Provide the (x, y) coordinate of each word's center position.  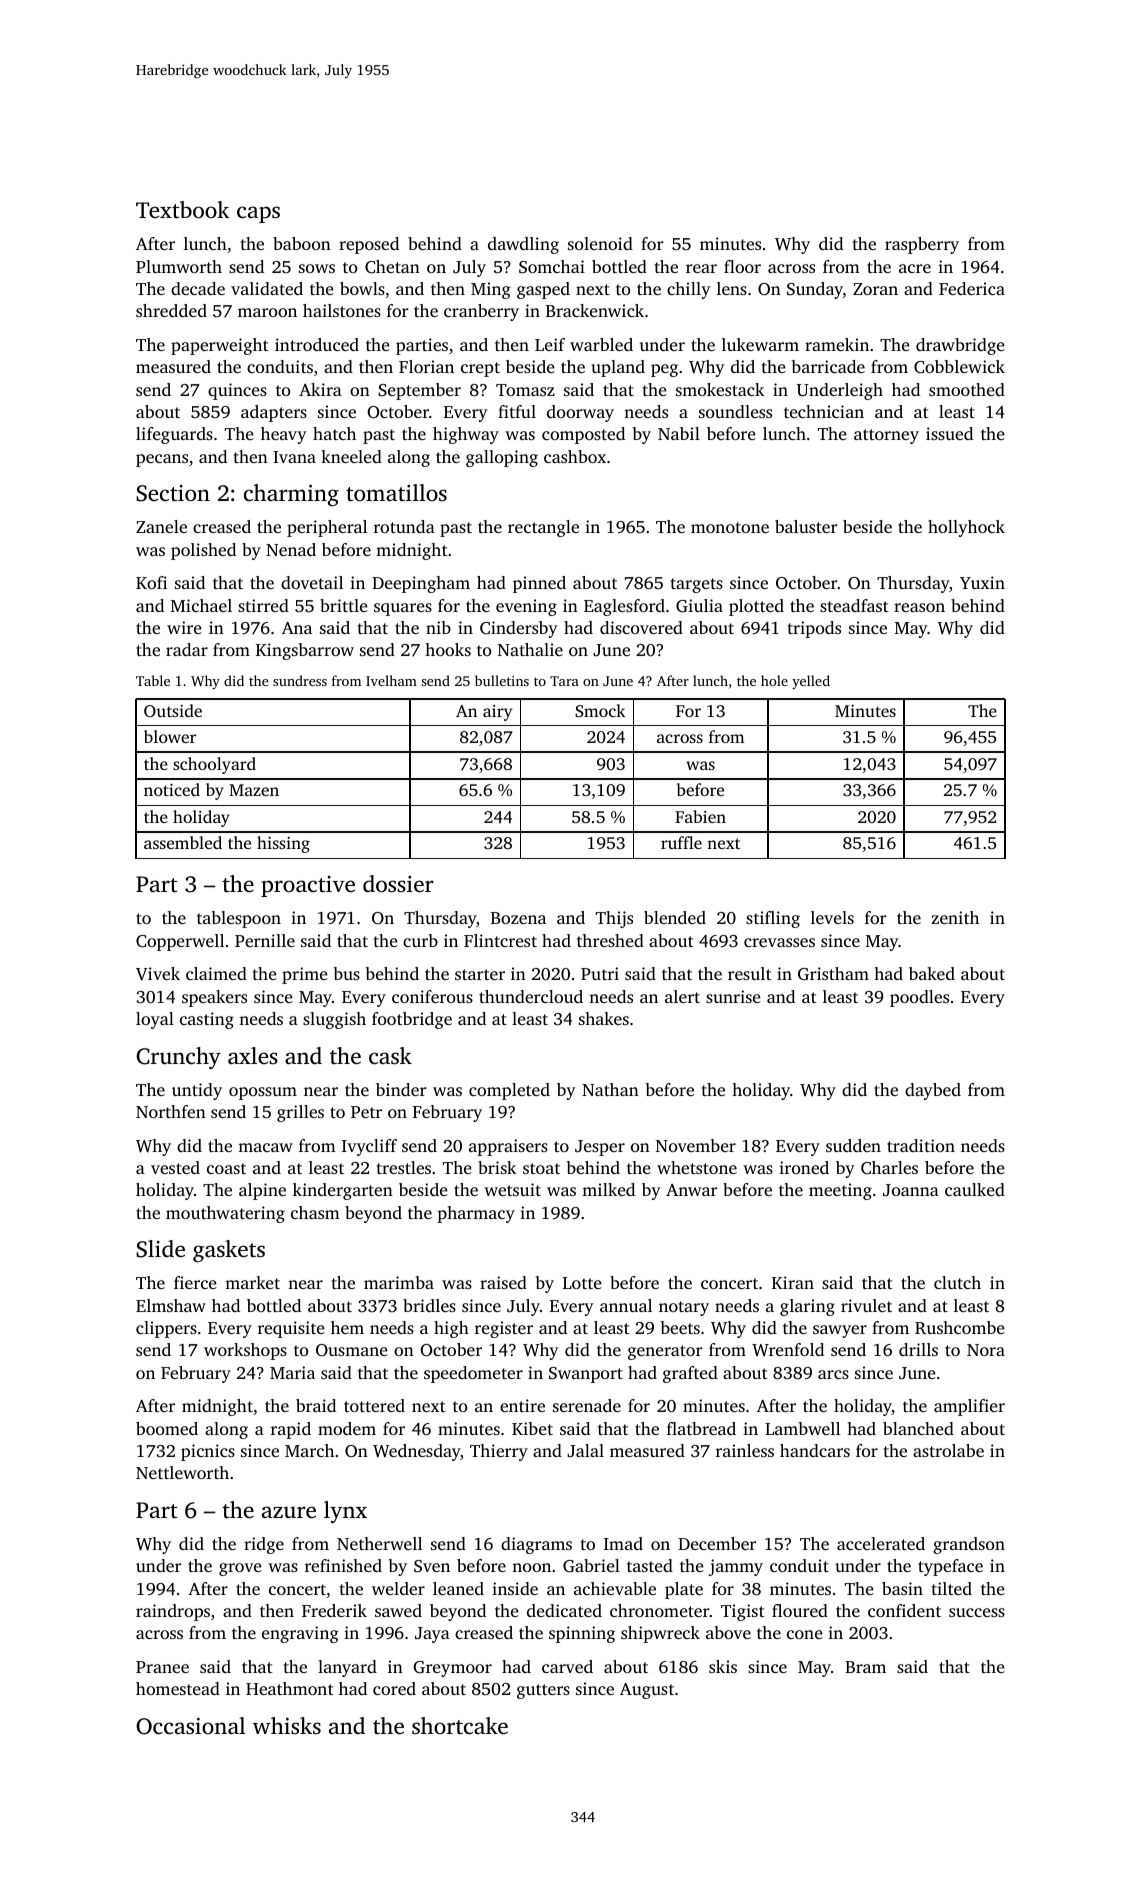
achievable (615, 1588)
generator (665, 1352)
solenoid (600, 243)
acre (915, 268)
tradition (921, 1145)
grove (240, 1569)
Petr (366, 1112)
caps (258, 214)
